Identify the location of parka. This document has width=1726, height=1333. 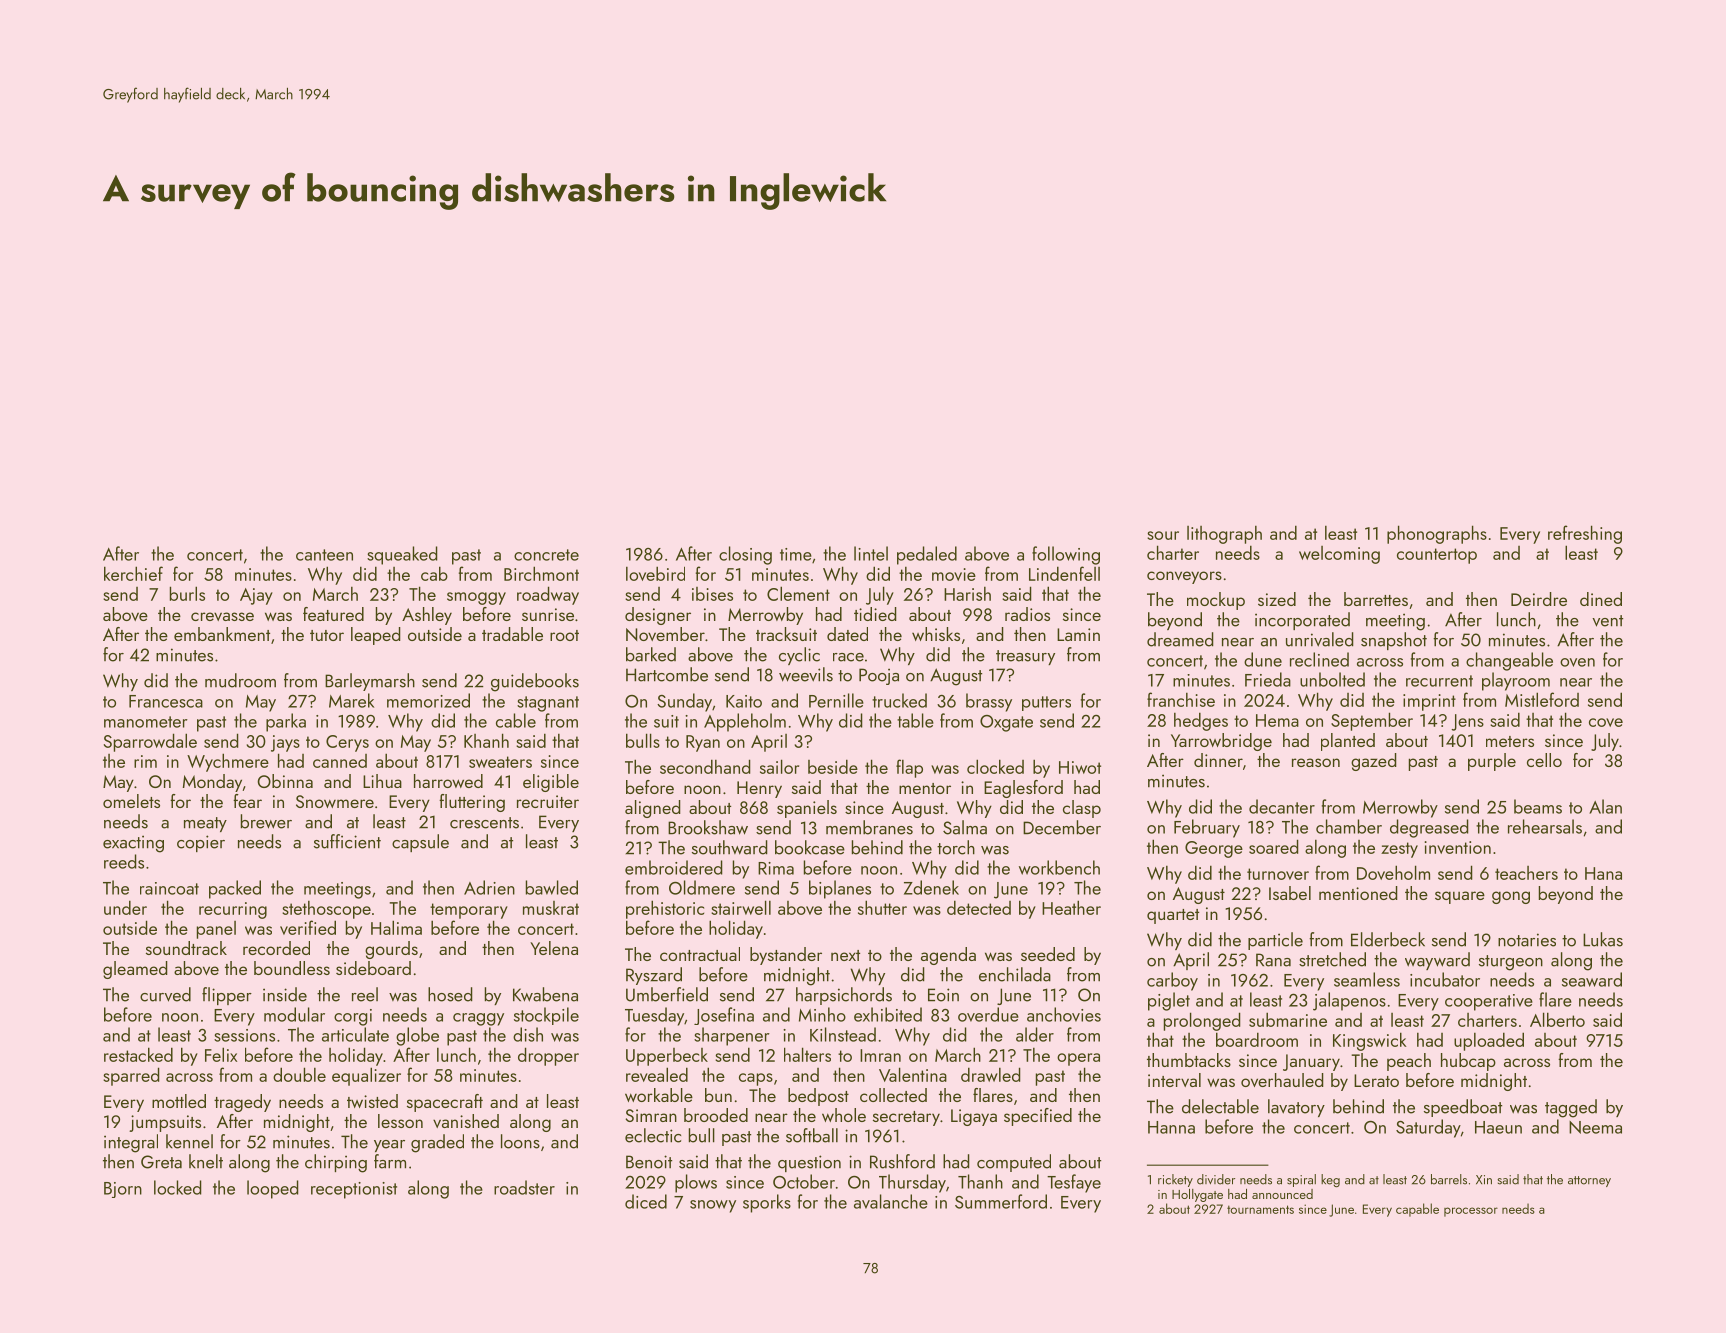
(286, 722).
